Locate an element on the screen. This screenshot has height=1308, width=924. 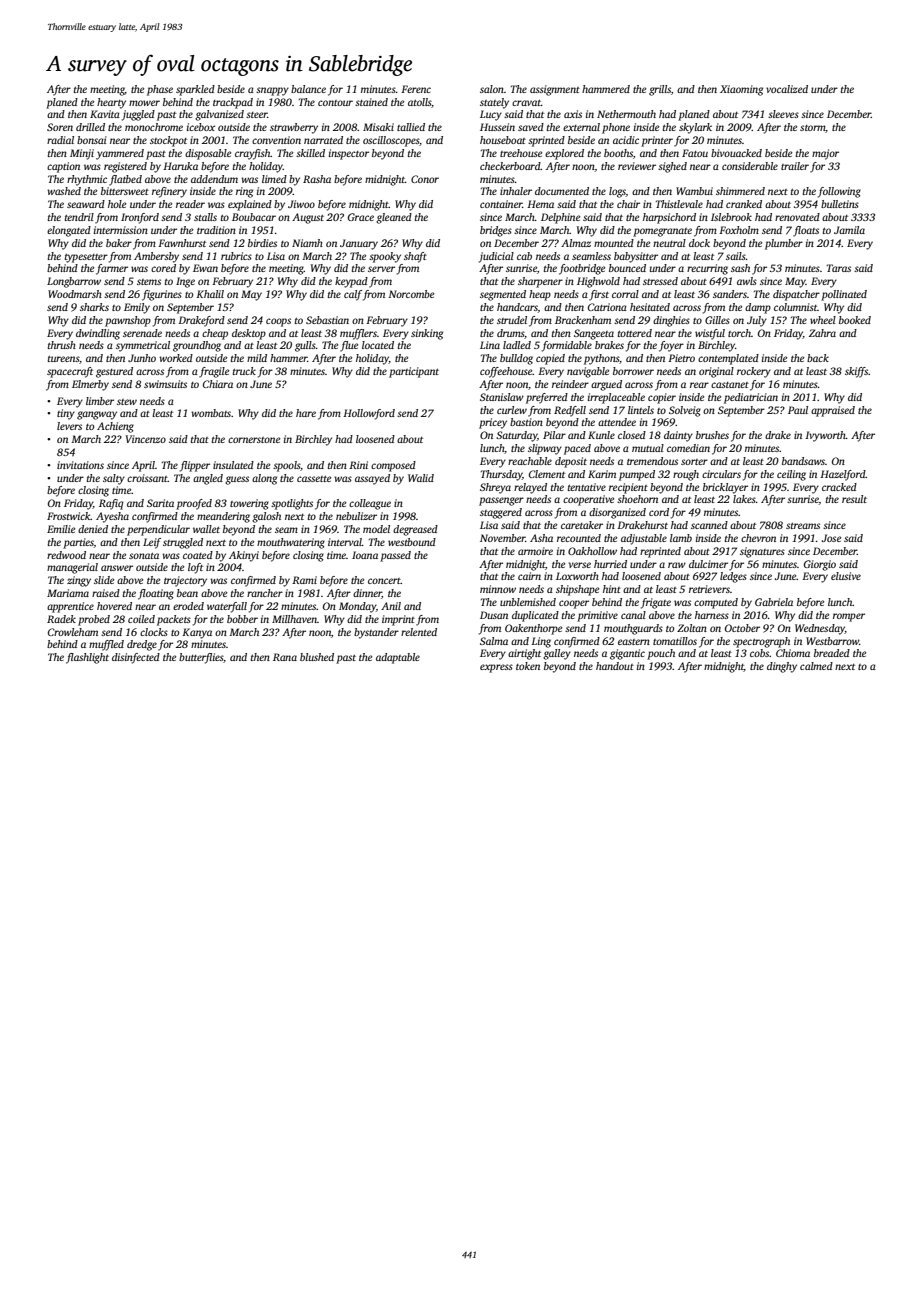
bandsaws is located at coordinates (803, 461).
